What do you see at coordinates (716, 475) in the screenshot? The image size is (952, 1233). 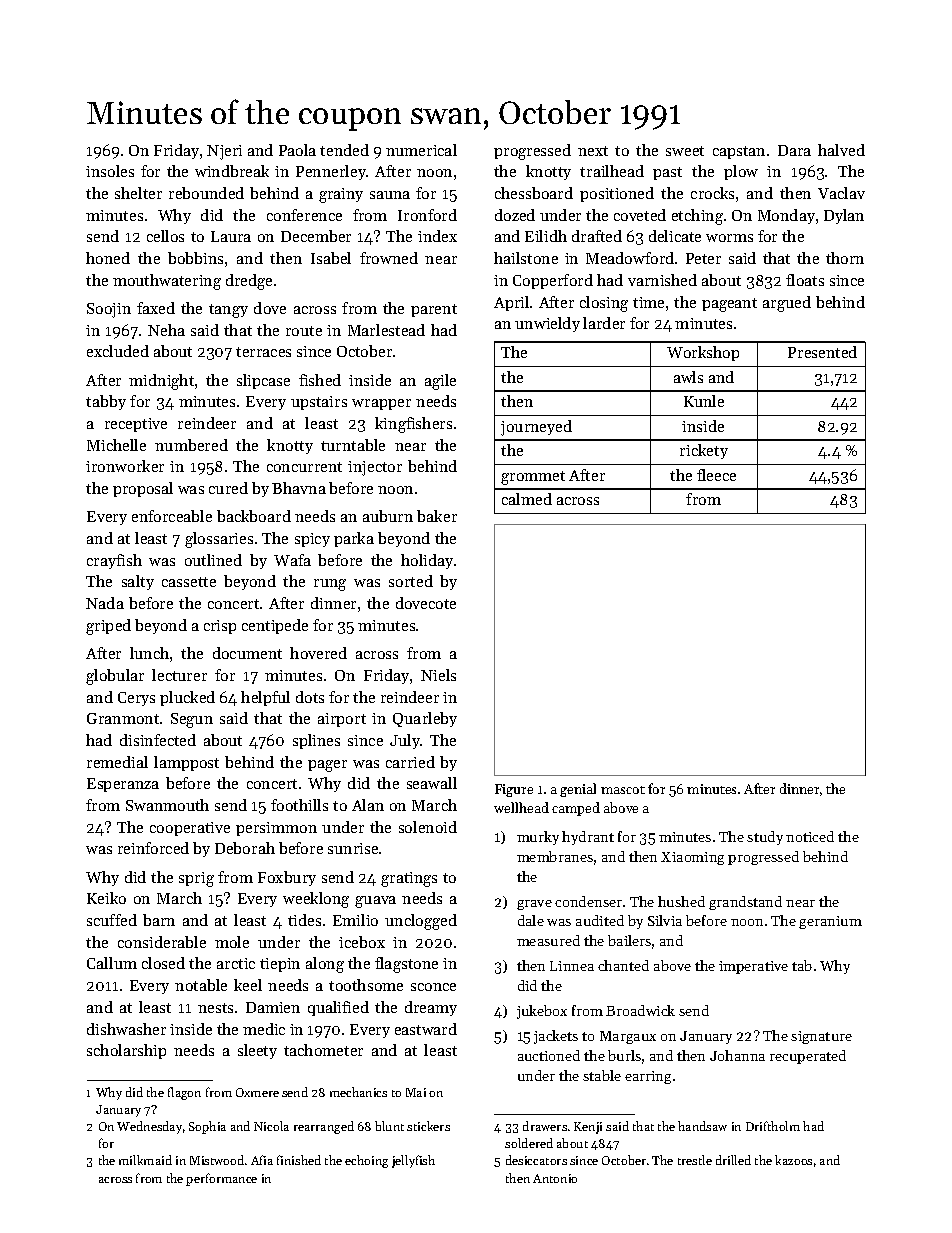 I see `fleece` at bounding box center [716, 475].
